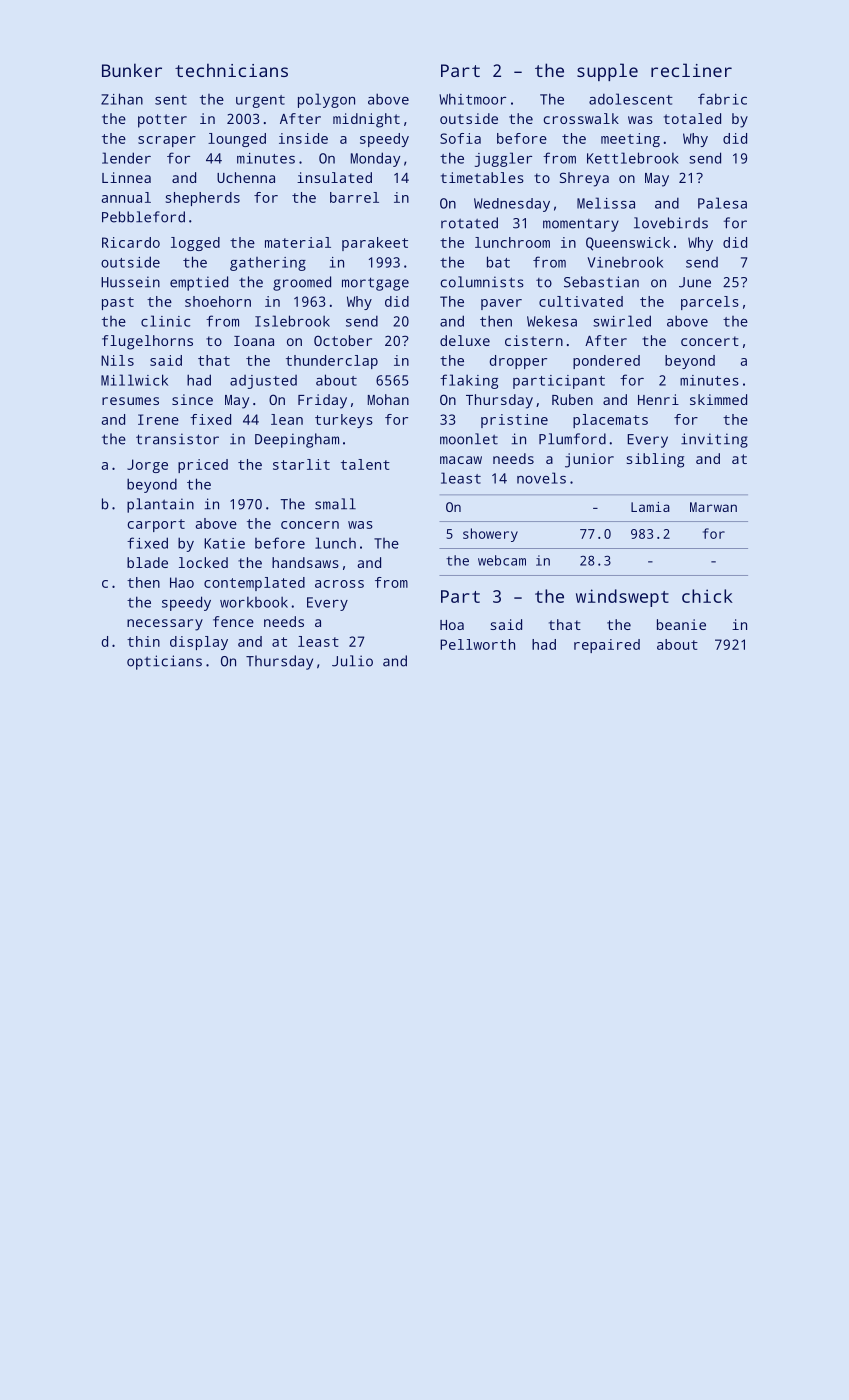 This screenshot has height=1400, width=849. Describe the element at coordinates (310, 525) in the screenshot. I see `concern` at that location.
